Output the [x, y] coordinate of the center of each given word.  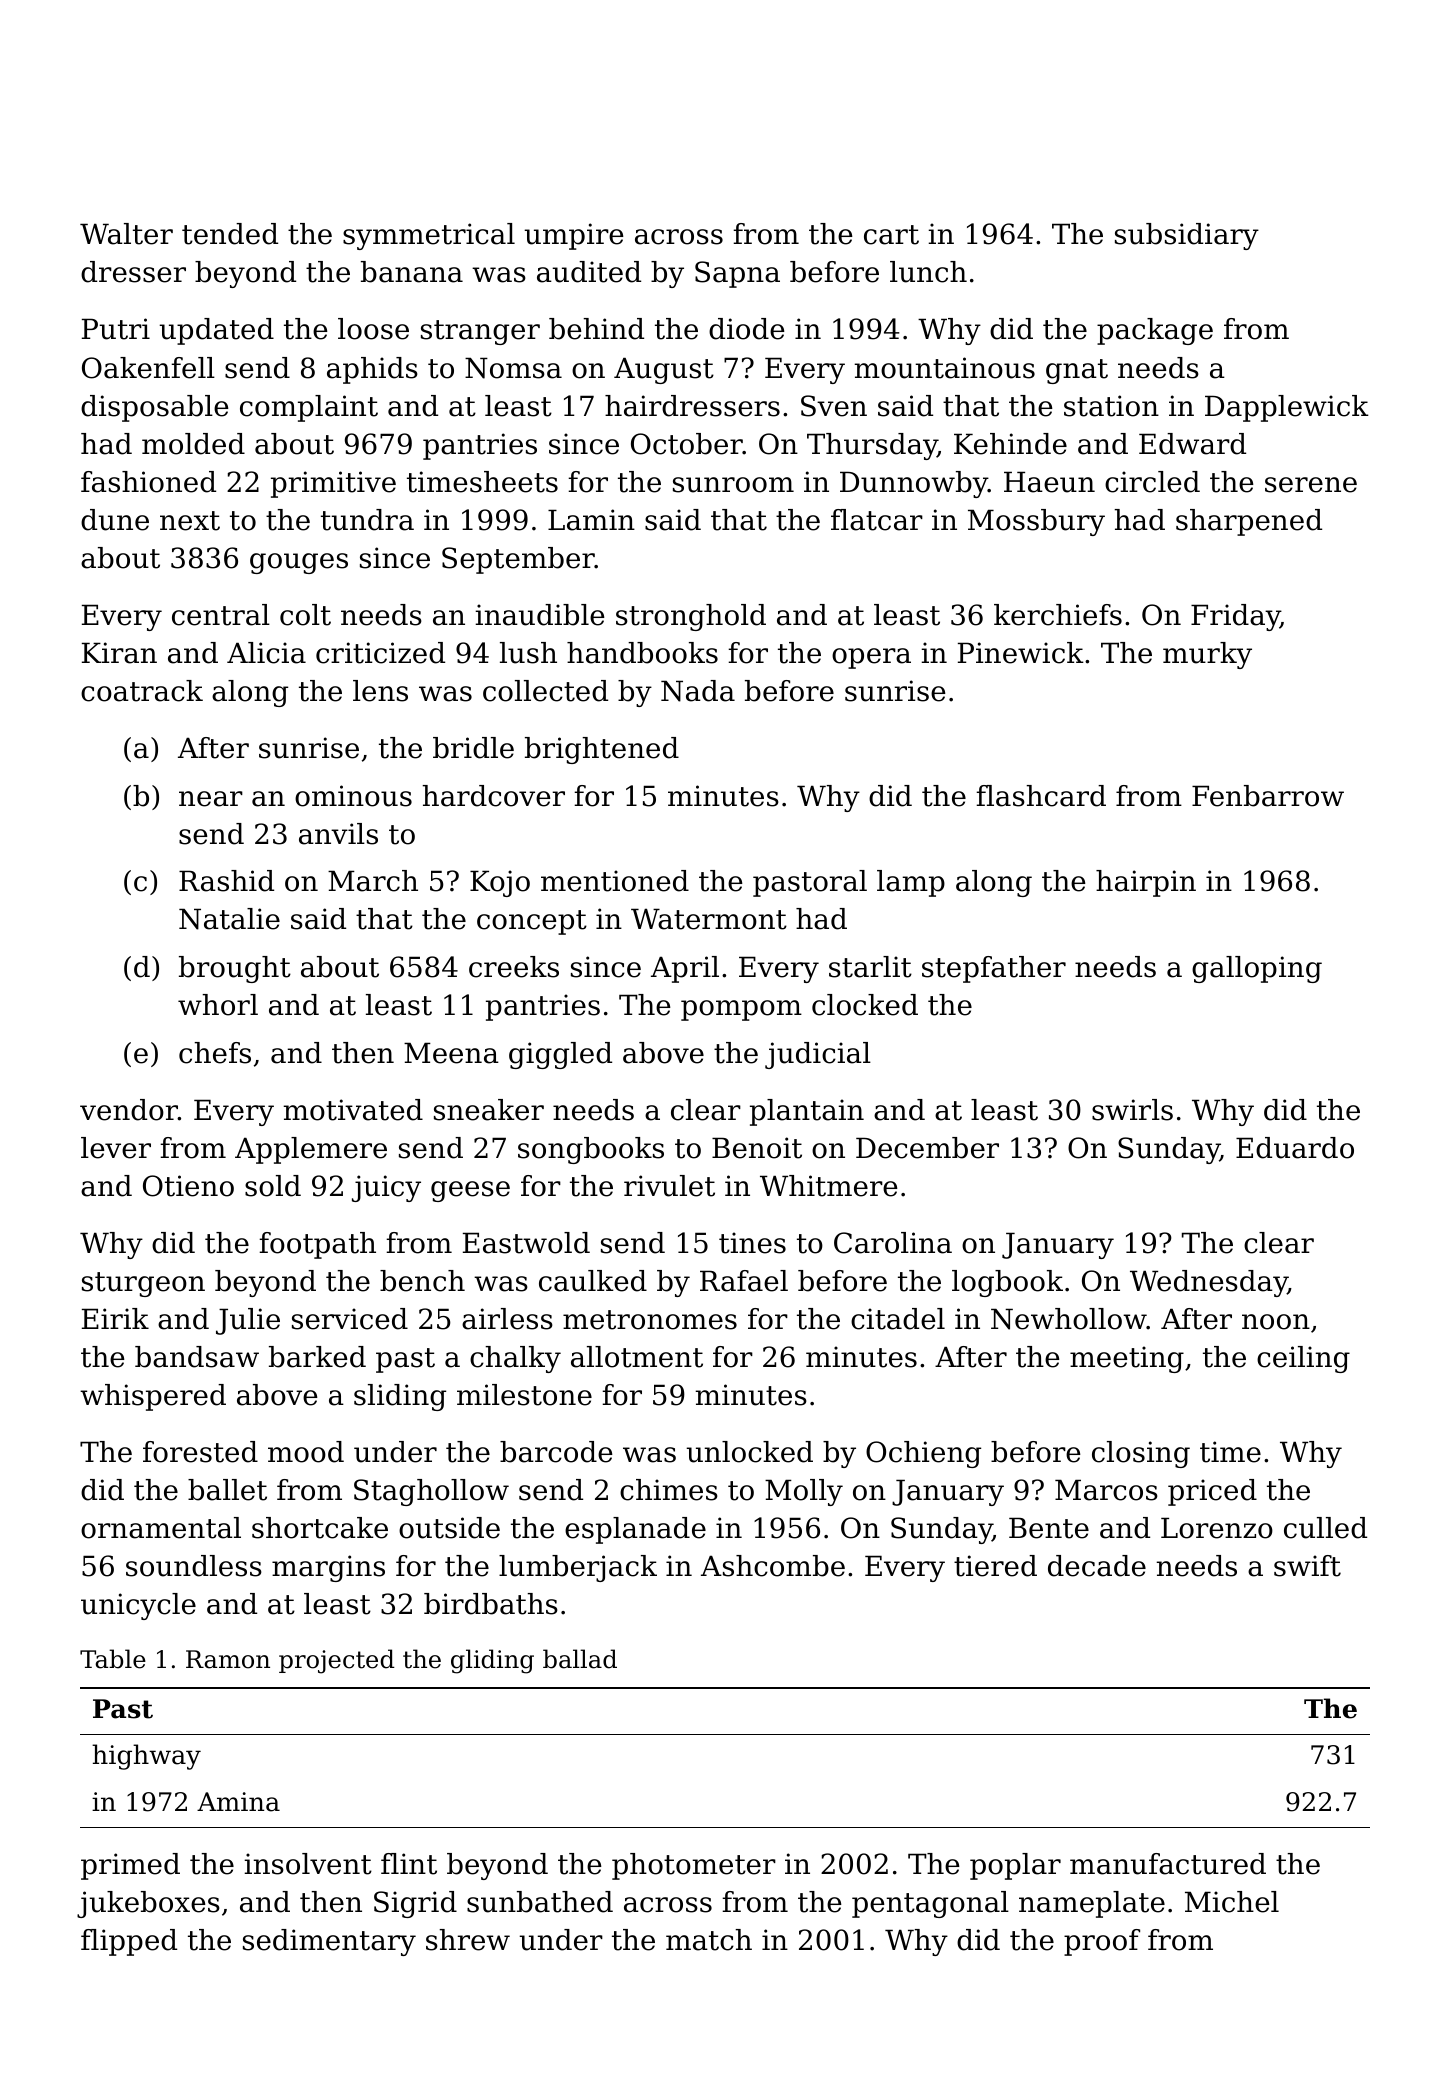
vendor [129, 1110]
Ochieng [923, 1454]
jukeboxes [148, 1904]
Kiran [119, 653]
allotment [637, 1357]
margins [328, 1568]
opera [871, 658]
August [664, 370]
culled [1325, 1528]
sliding [400, 1397]
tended [230, 234]
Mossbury [1036, 522]
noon [1276, 1322]
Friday [1235, 617]
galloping [1257, 969]
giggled [560, 1055]
